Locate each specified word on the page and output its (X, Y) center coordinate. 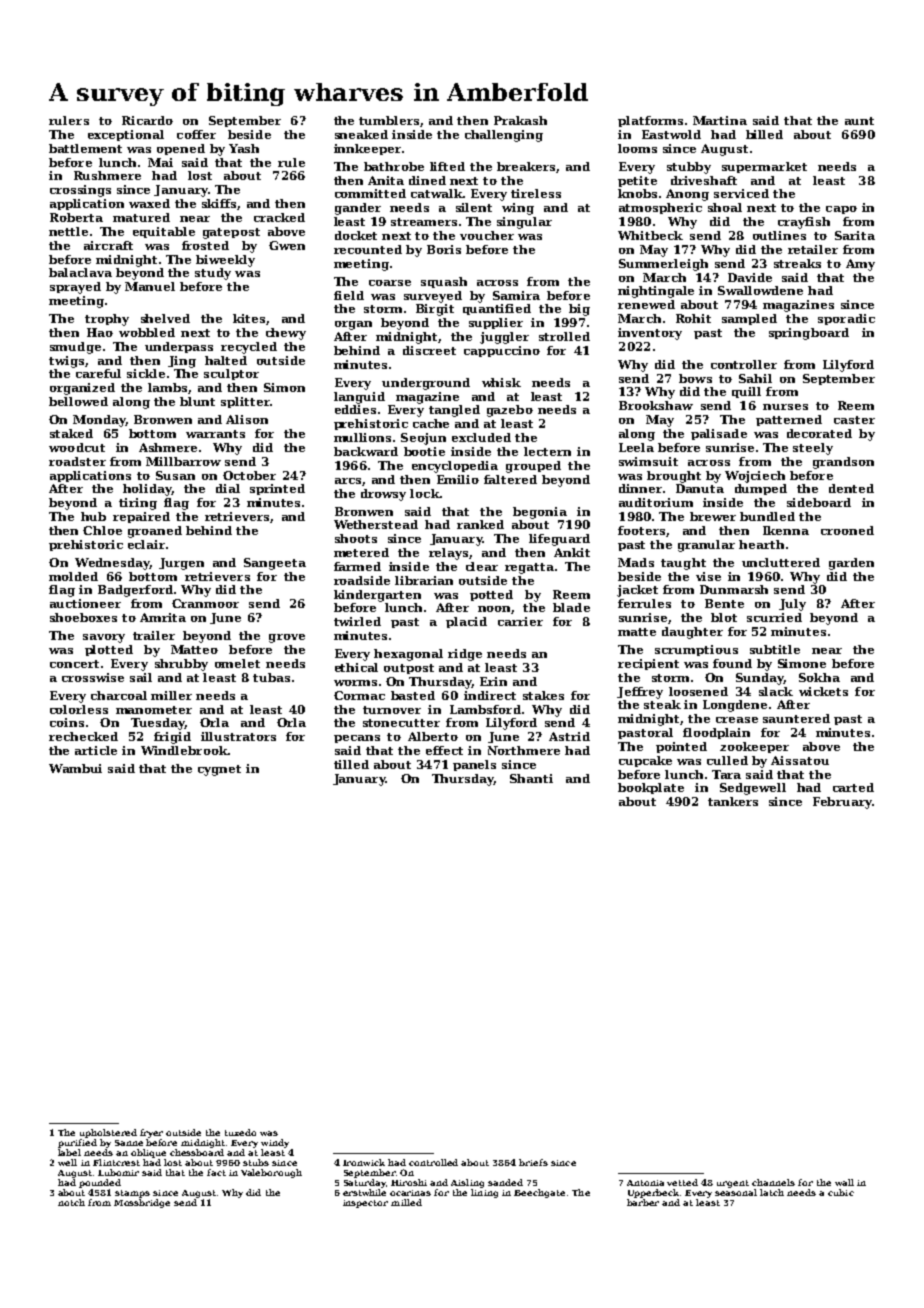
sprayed (75, 288)
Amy (860, 265)
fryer (151, 1133)
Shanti (531, 778)
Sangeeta (275, 564)
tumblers (389, 120)
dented (851, 488)
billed (764, 134)
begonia (540, 513)
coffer (196, 134)
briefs (533, 1162)
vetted (682, 1182)
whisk (501, 382)
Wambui (75, 768)
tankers (733, 801)
